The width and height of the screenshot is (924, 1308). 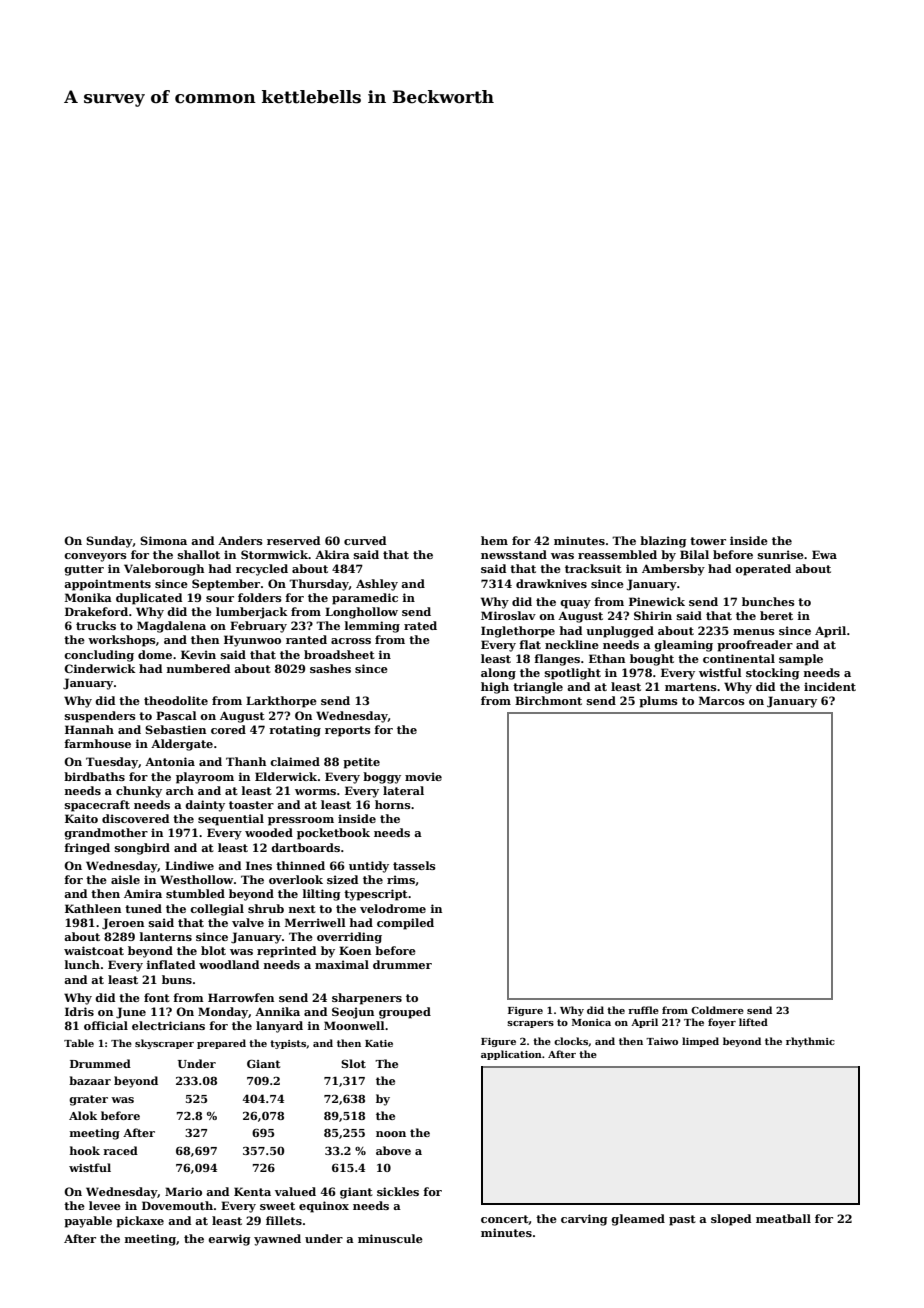 I want to click on suspenders, so click(x=100, y=717).
